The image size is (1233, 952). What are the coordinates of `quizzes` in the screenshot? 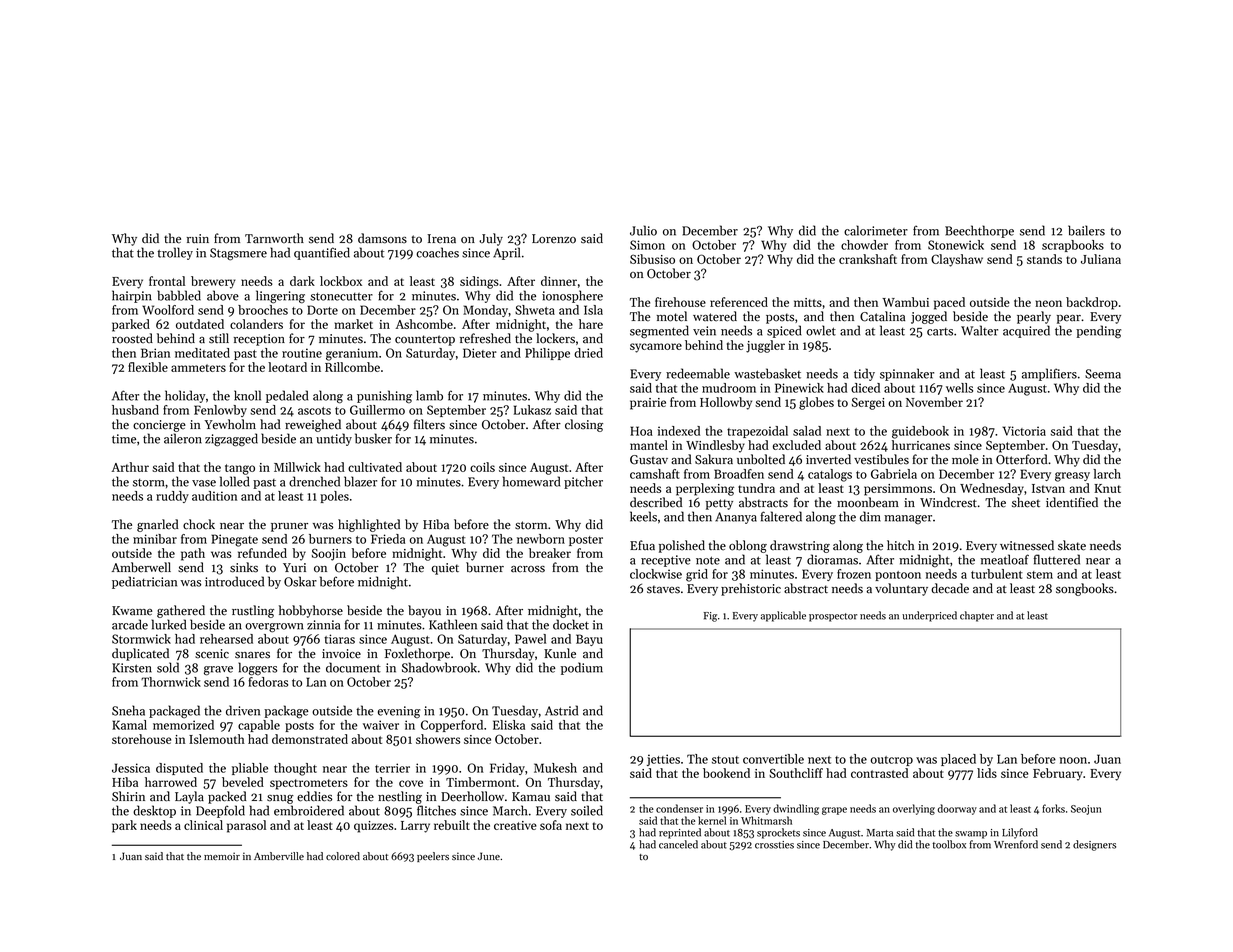 It's located at (373, 827).
